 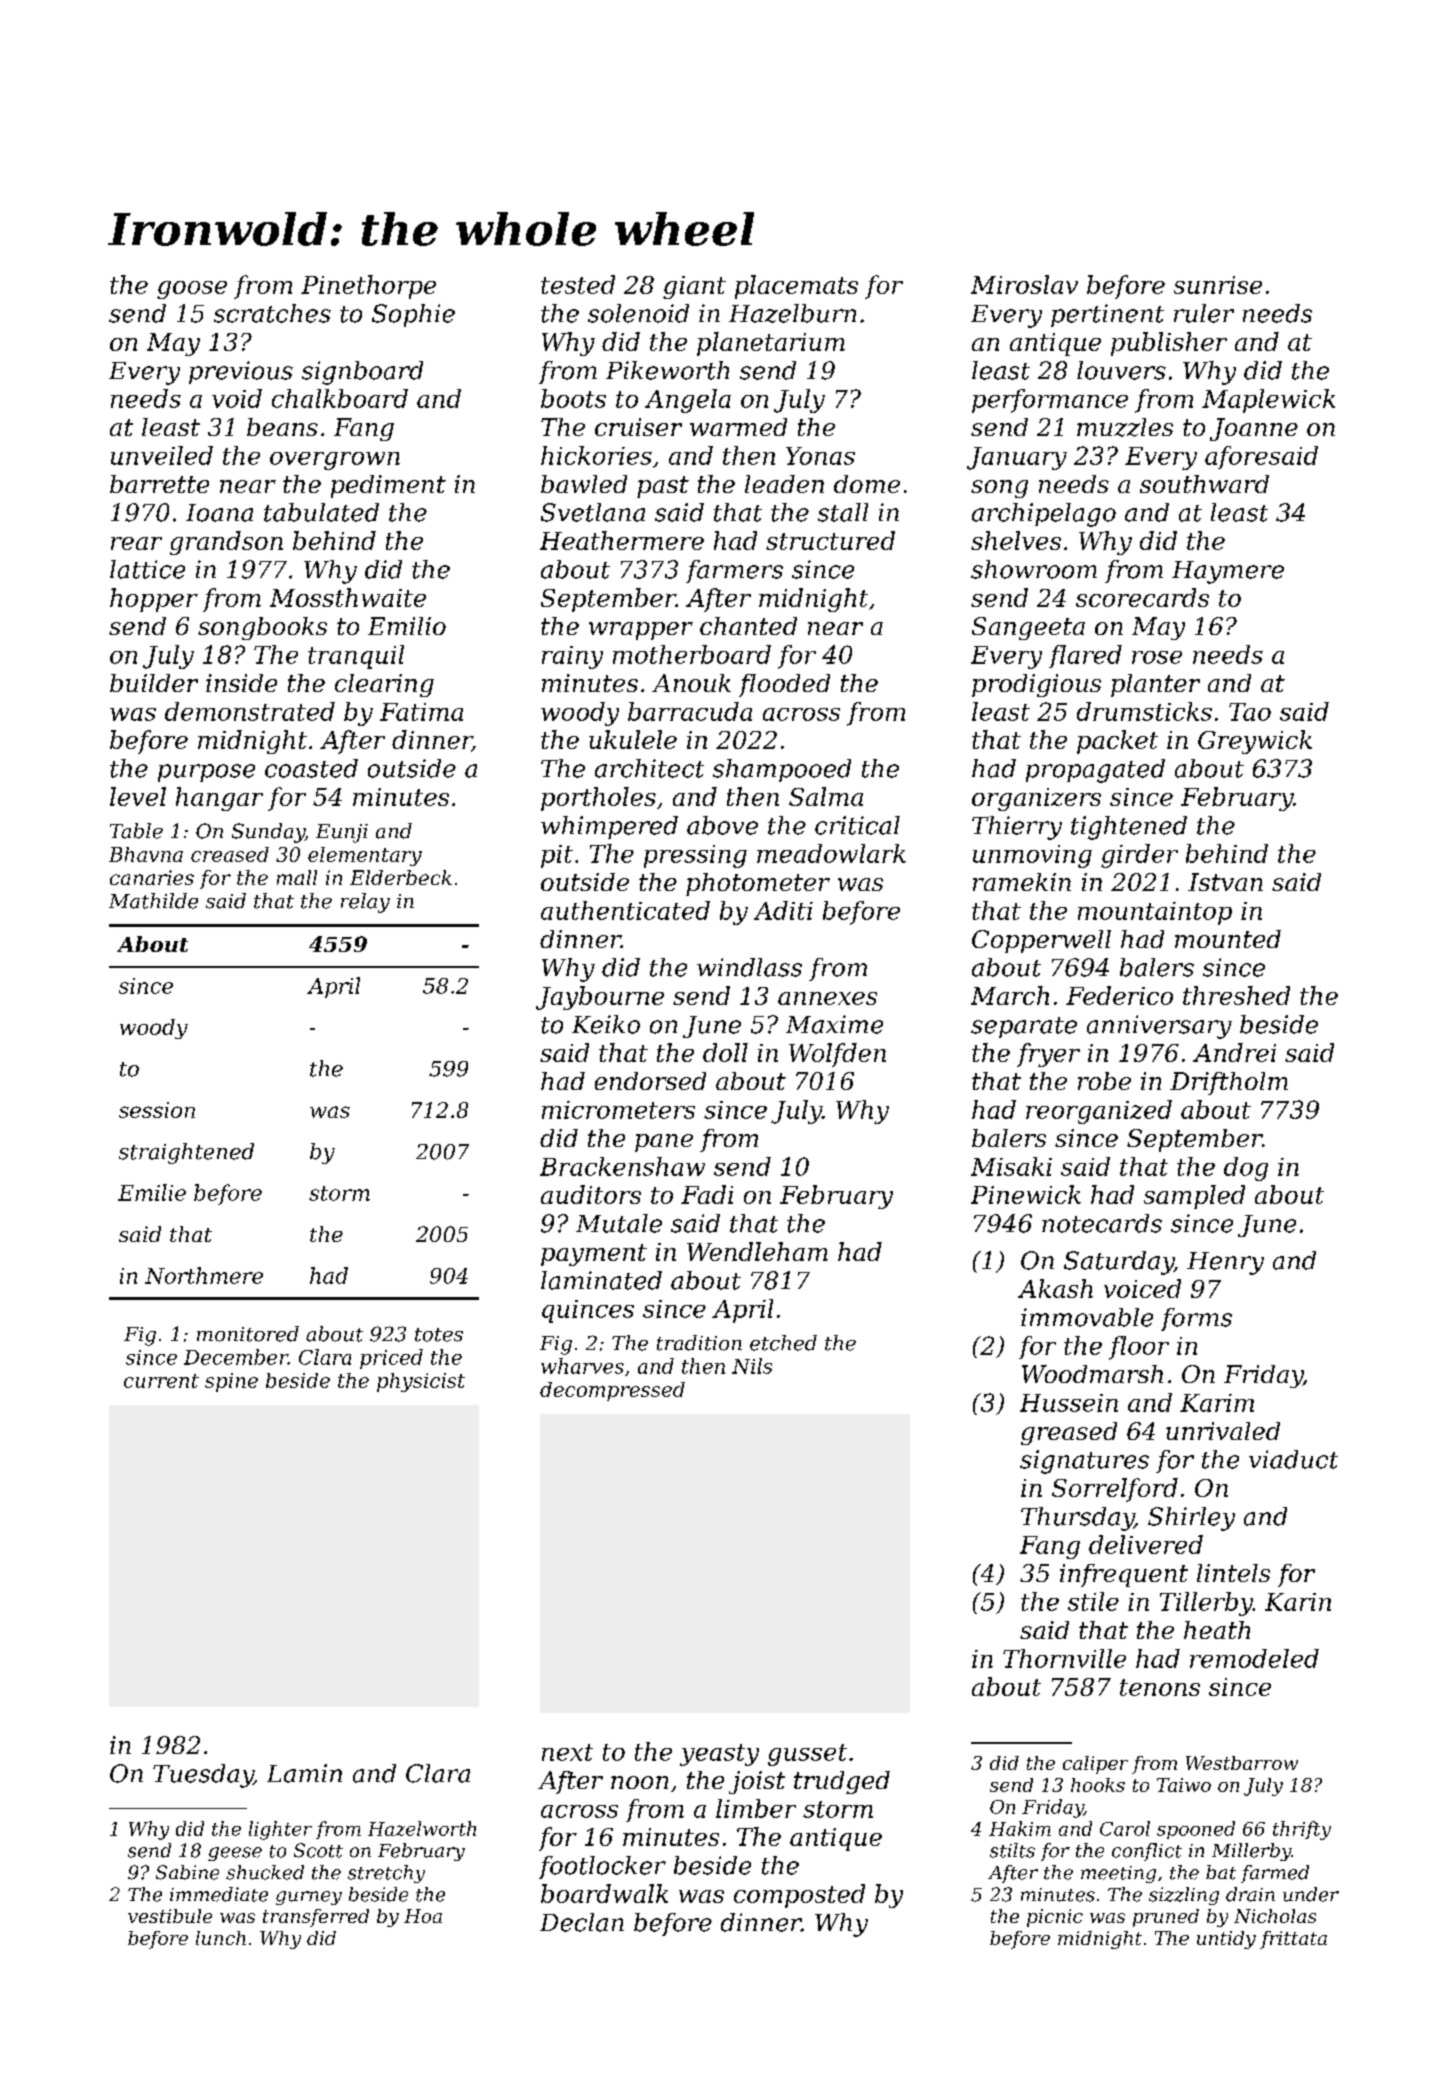 What do you see at coordinates (348, 597) in the screenshot?
I see `Mossthwaite` at bounding box center [348, 597].
